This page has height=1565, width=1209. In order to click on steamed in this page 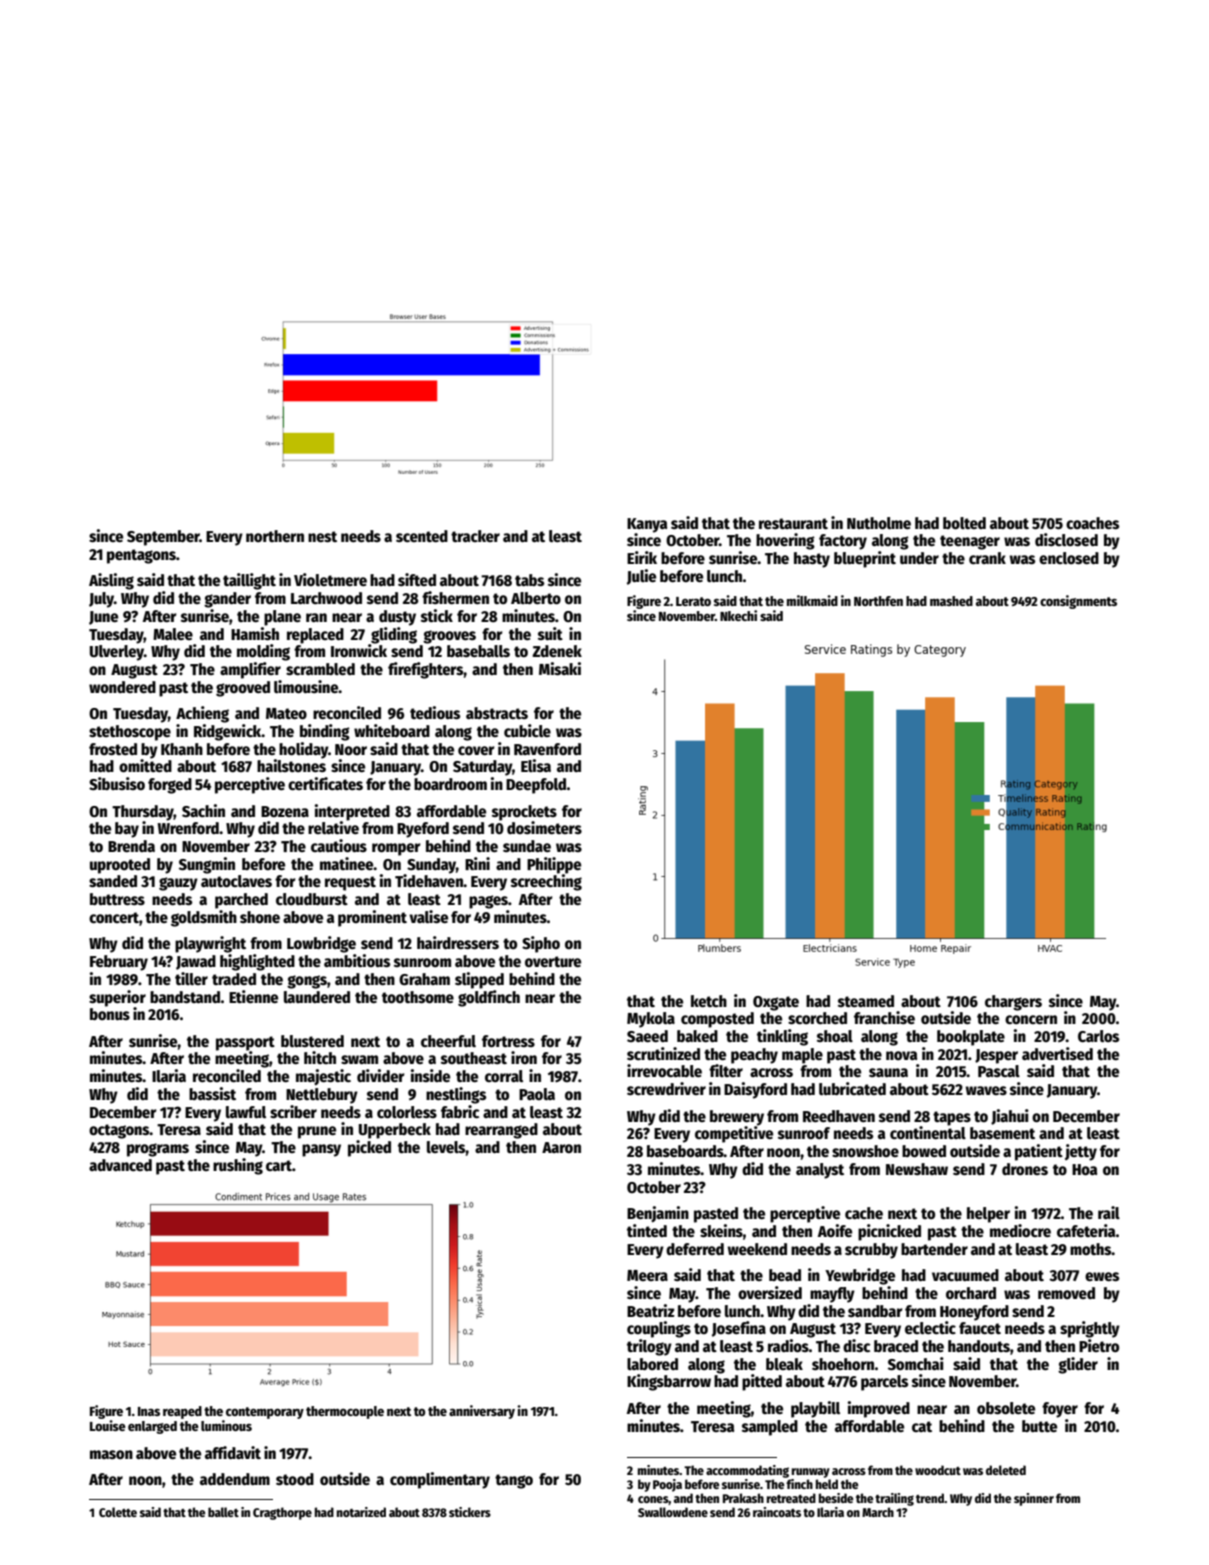, I will do `click(866, 1001)`.
